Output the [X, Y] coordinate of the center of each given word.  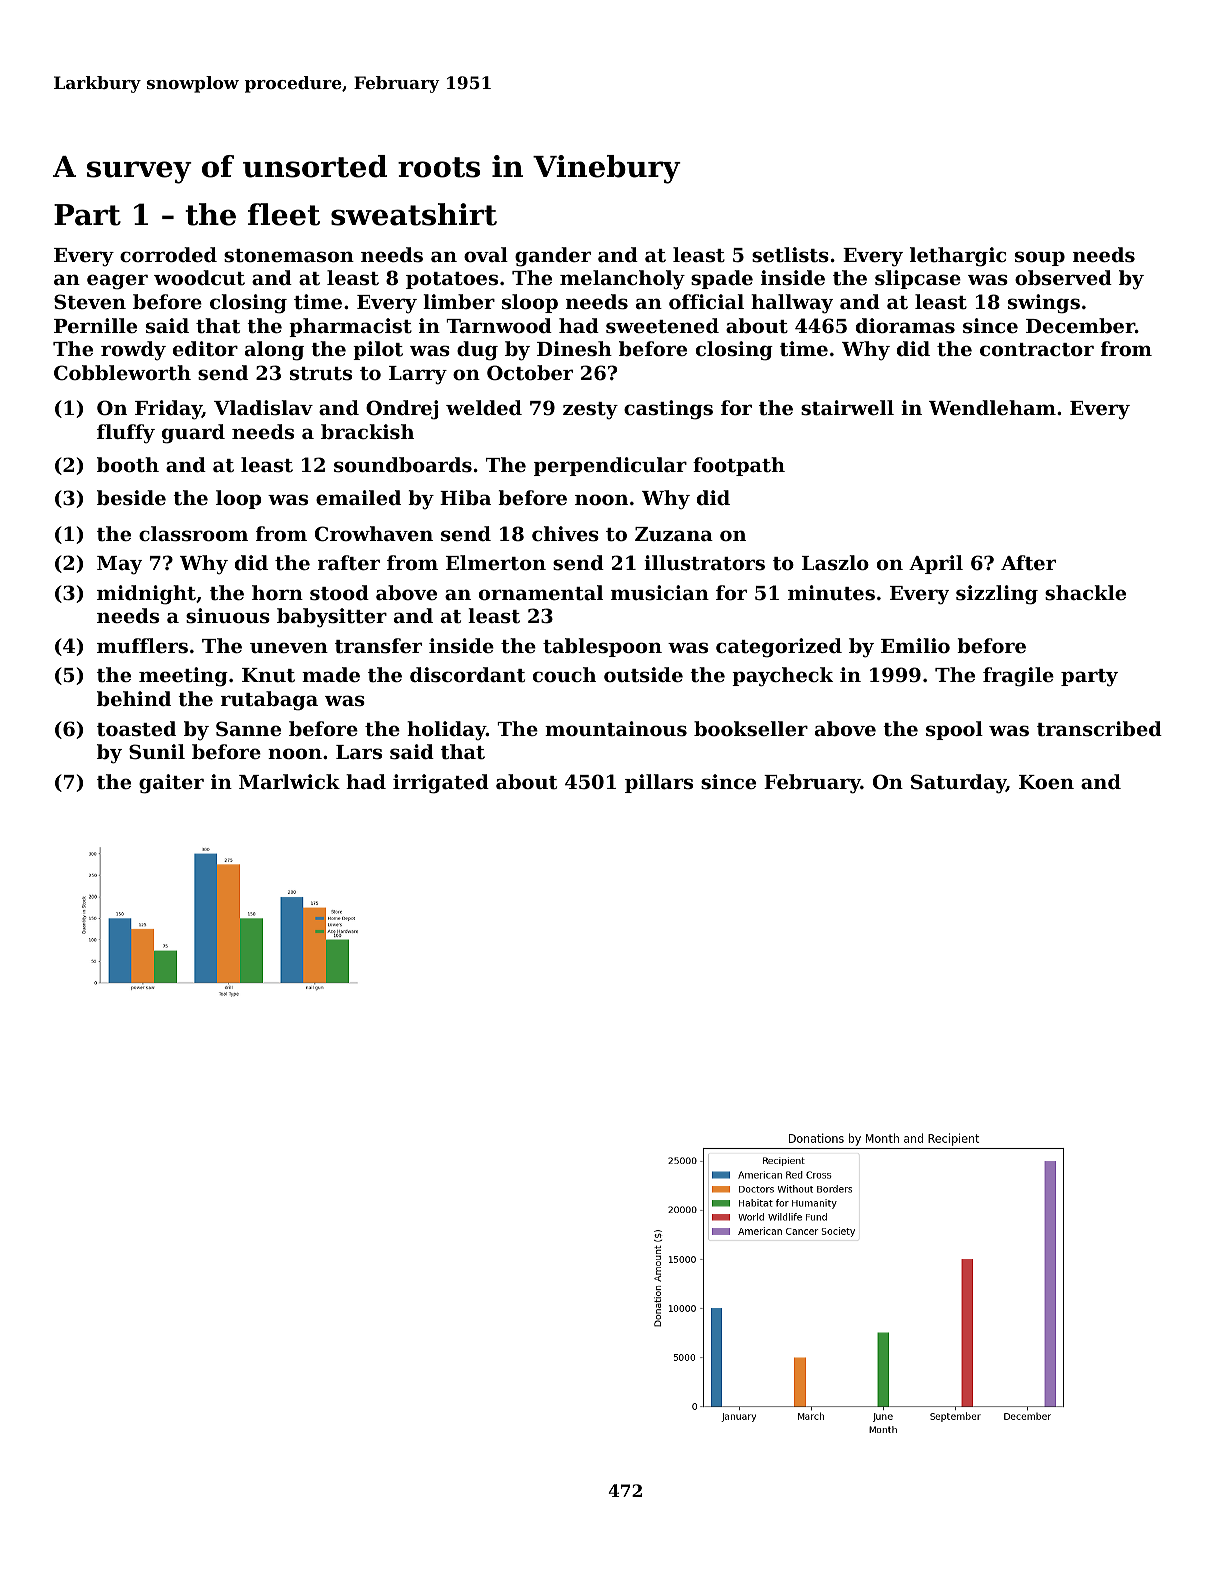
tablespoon [602, 647]
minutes [831, 592]
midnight [146, 595]
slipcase [918, 279]
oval [486, 254]
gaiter [171, 784]
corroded [168, 254]
